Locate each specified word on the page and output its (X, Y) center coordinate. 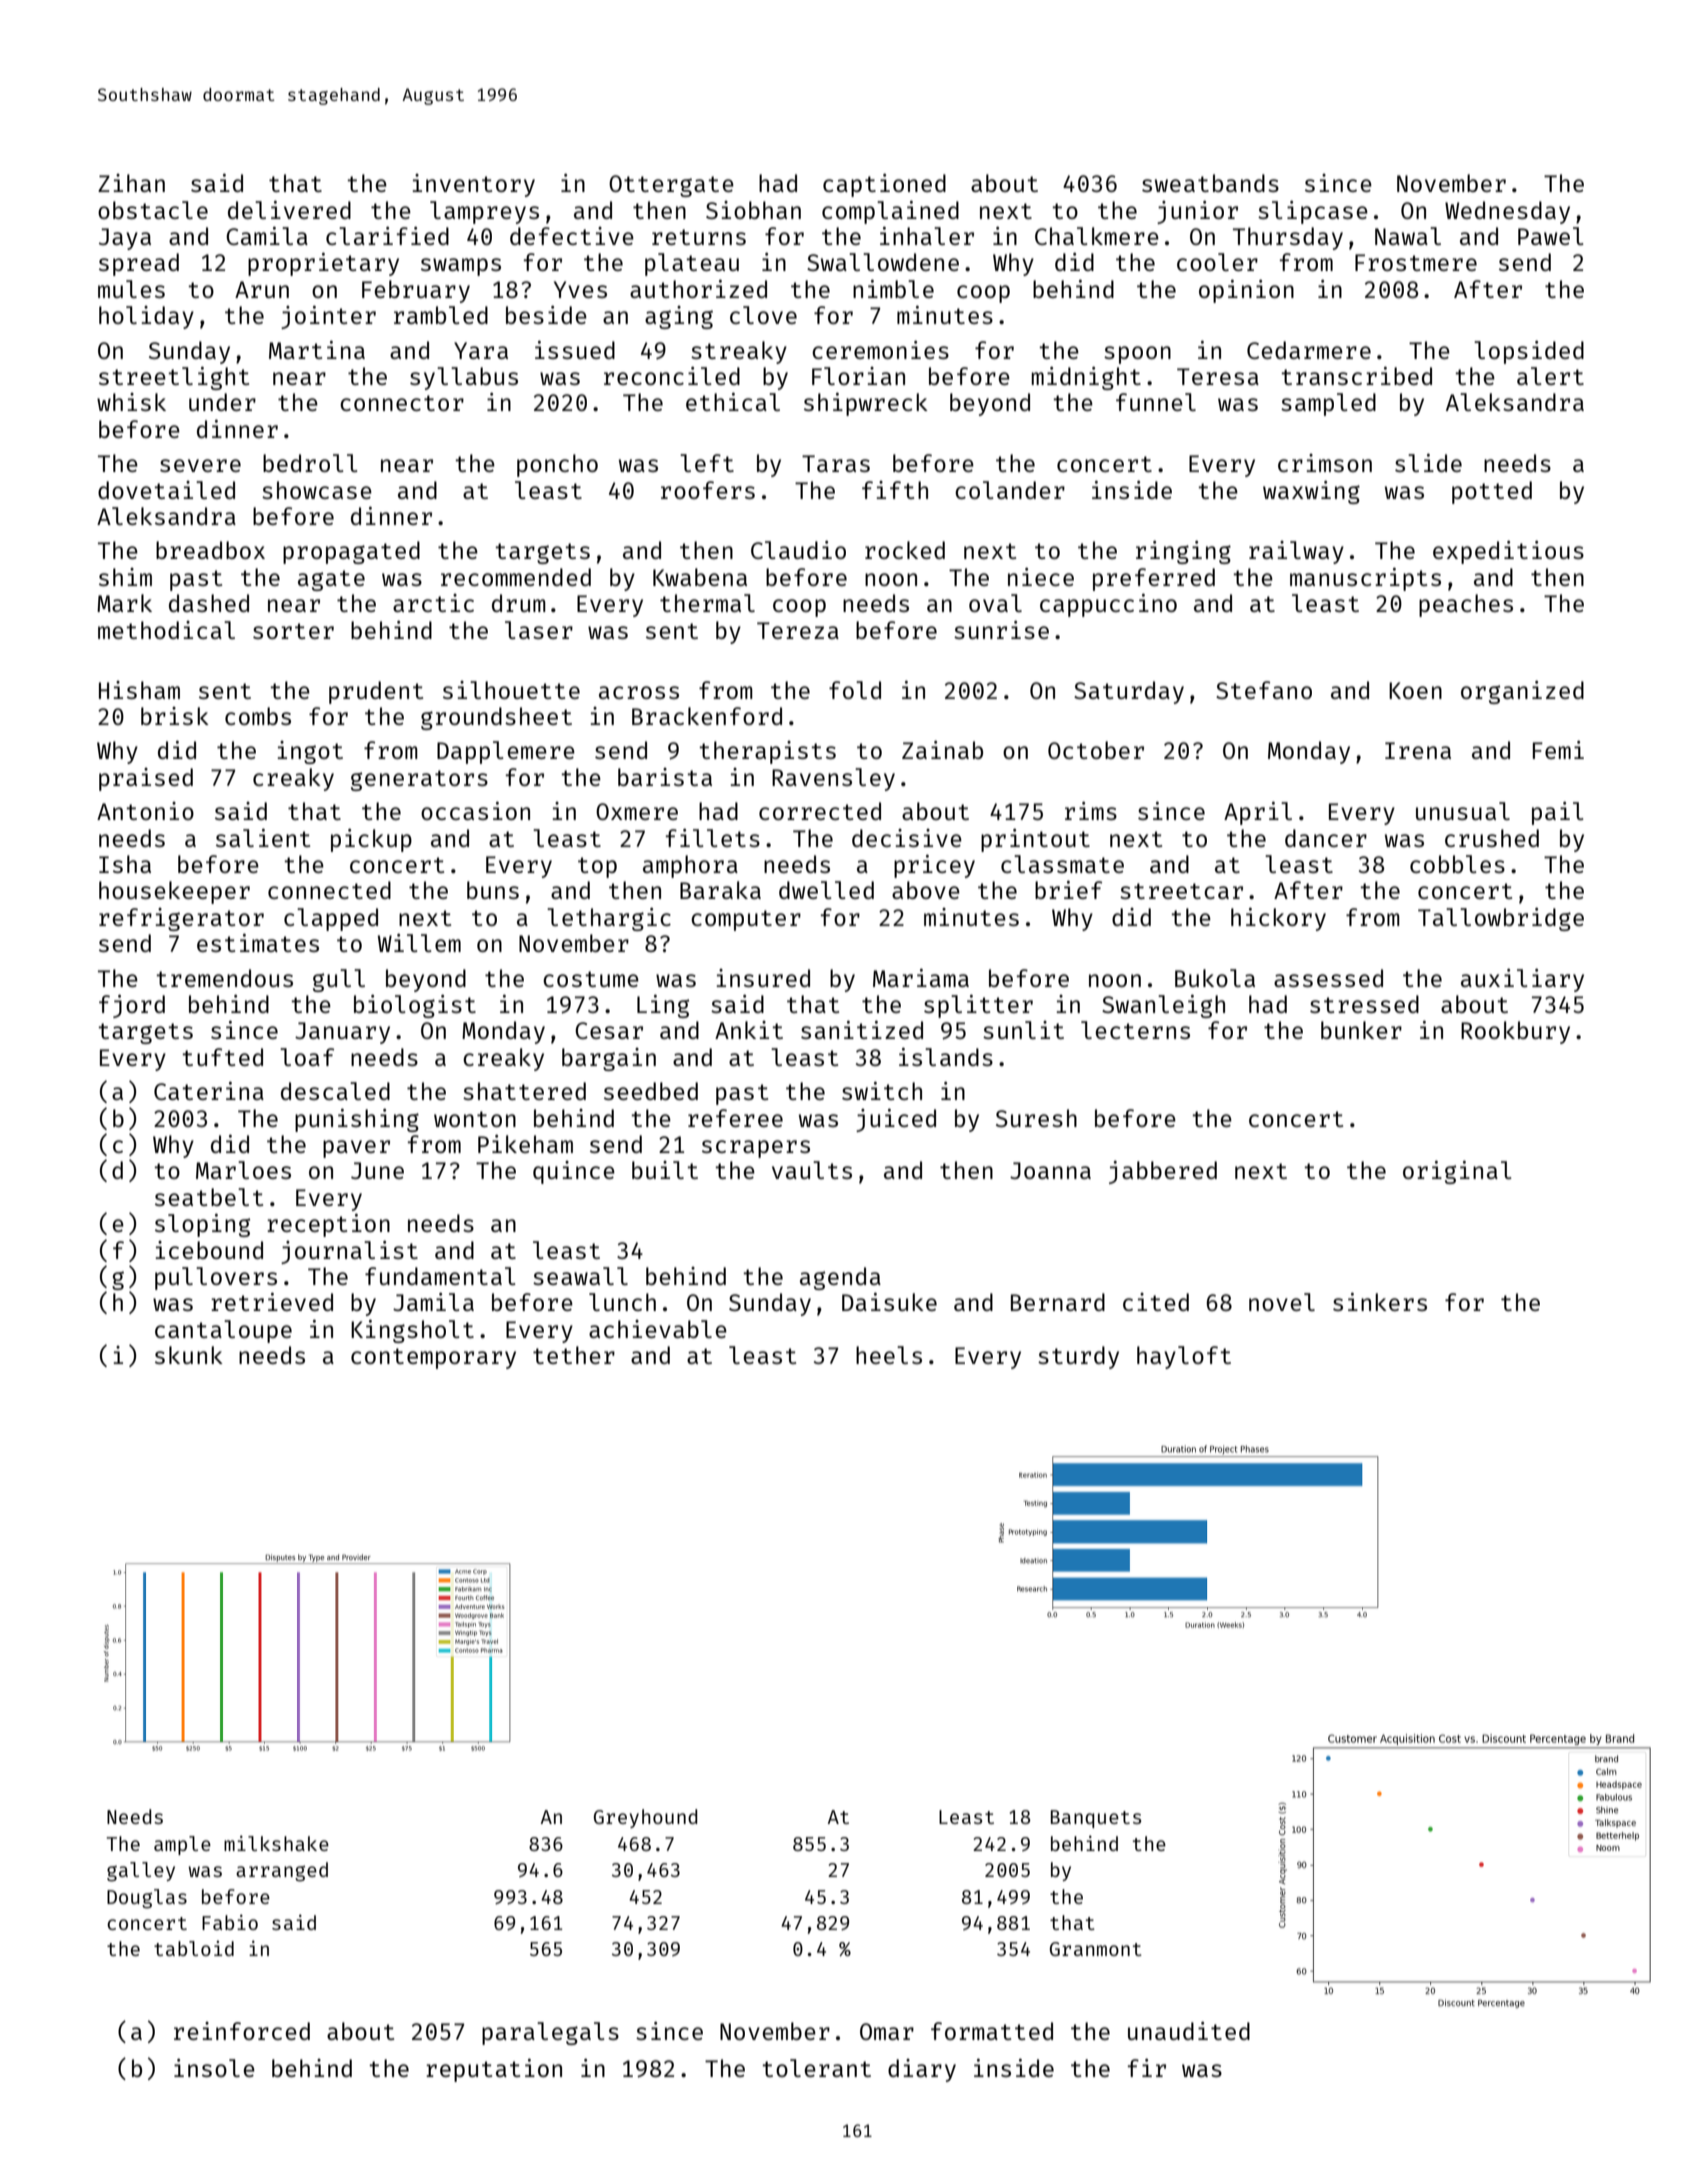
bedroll (310, 463)
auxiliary (1522, 980)
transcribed (1356, 376)
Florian (858, 376)
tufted (222, 1057)
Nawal (1408, 236)
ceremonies (880, 350)
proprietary (323, 264)
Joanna (1050, 1170)
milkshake (276, 1843)
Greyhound (645, 1818)
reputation (494, 2070)
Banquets (1096, 1819)
